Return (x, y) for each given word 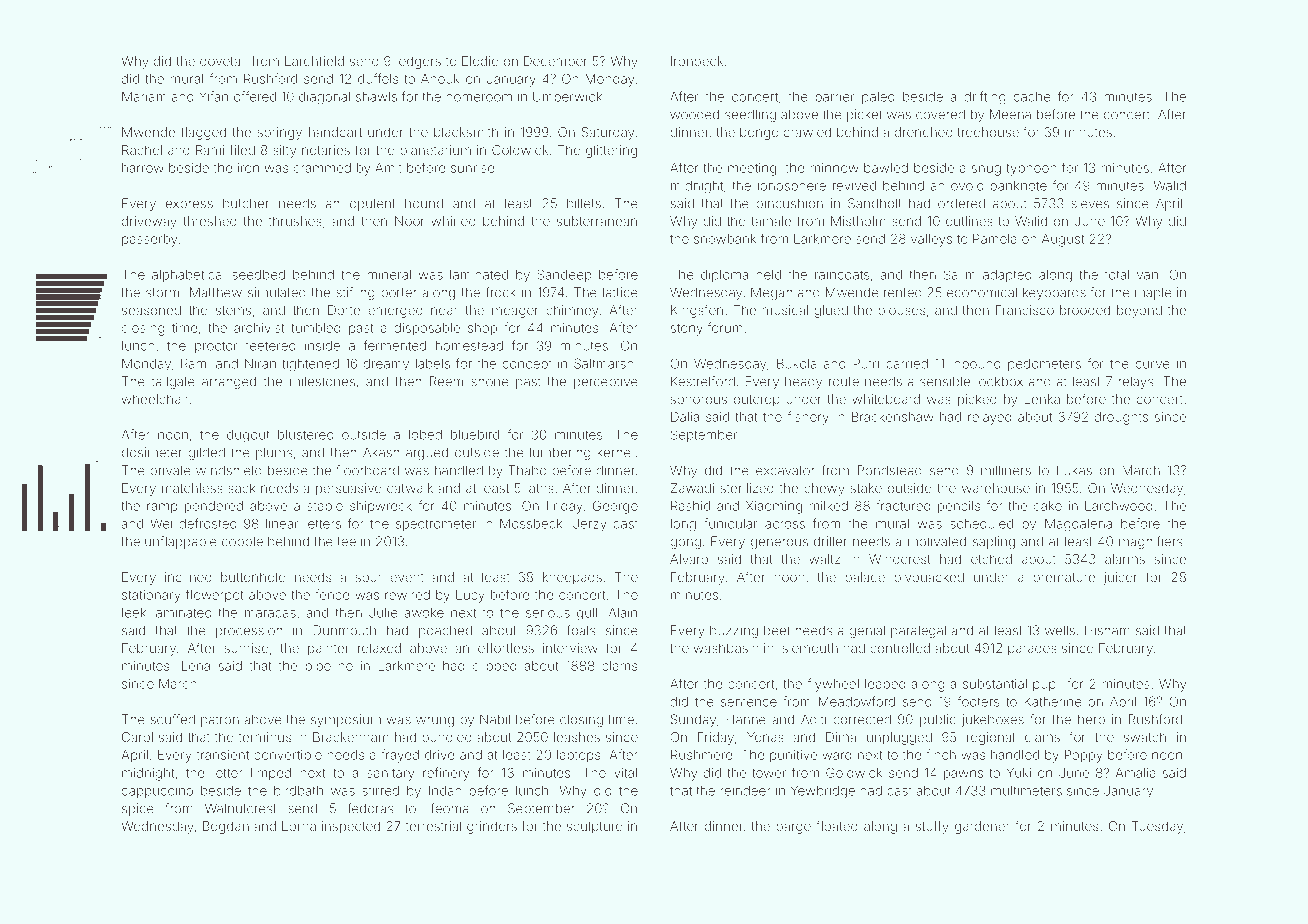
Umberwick (567, 97)
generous (779, 544)
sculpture (595, 827)
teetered (270, 346)
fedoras (371, 808)
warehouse (996, 488)
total (1117, 275)
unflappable (181, 542)
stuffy (932, 827)
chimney (572, 311)
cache (1032, 97)
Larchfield (314, 60)
